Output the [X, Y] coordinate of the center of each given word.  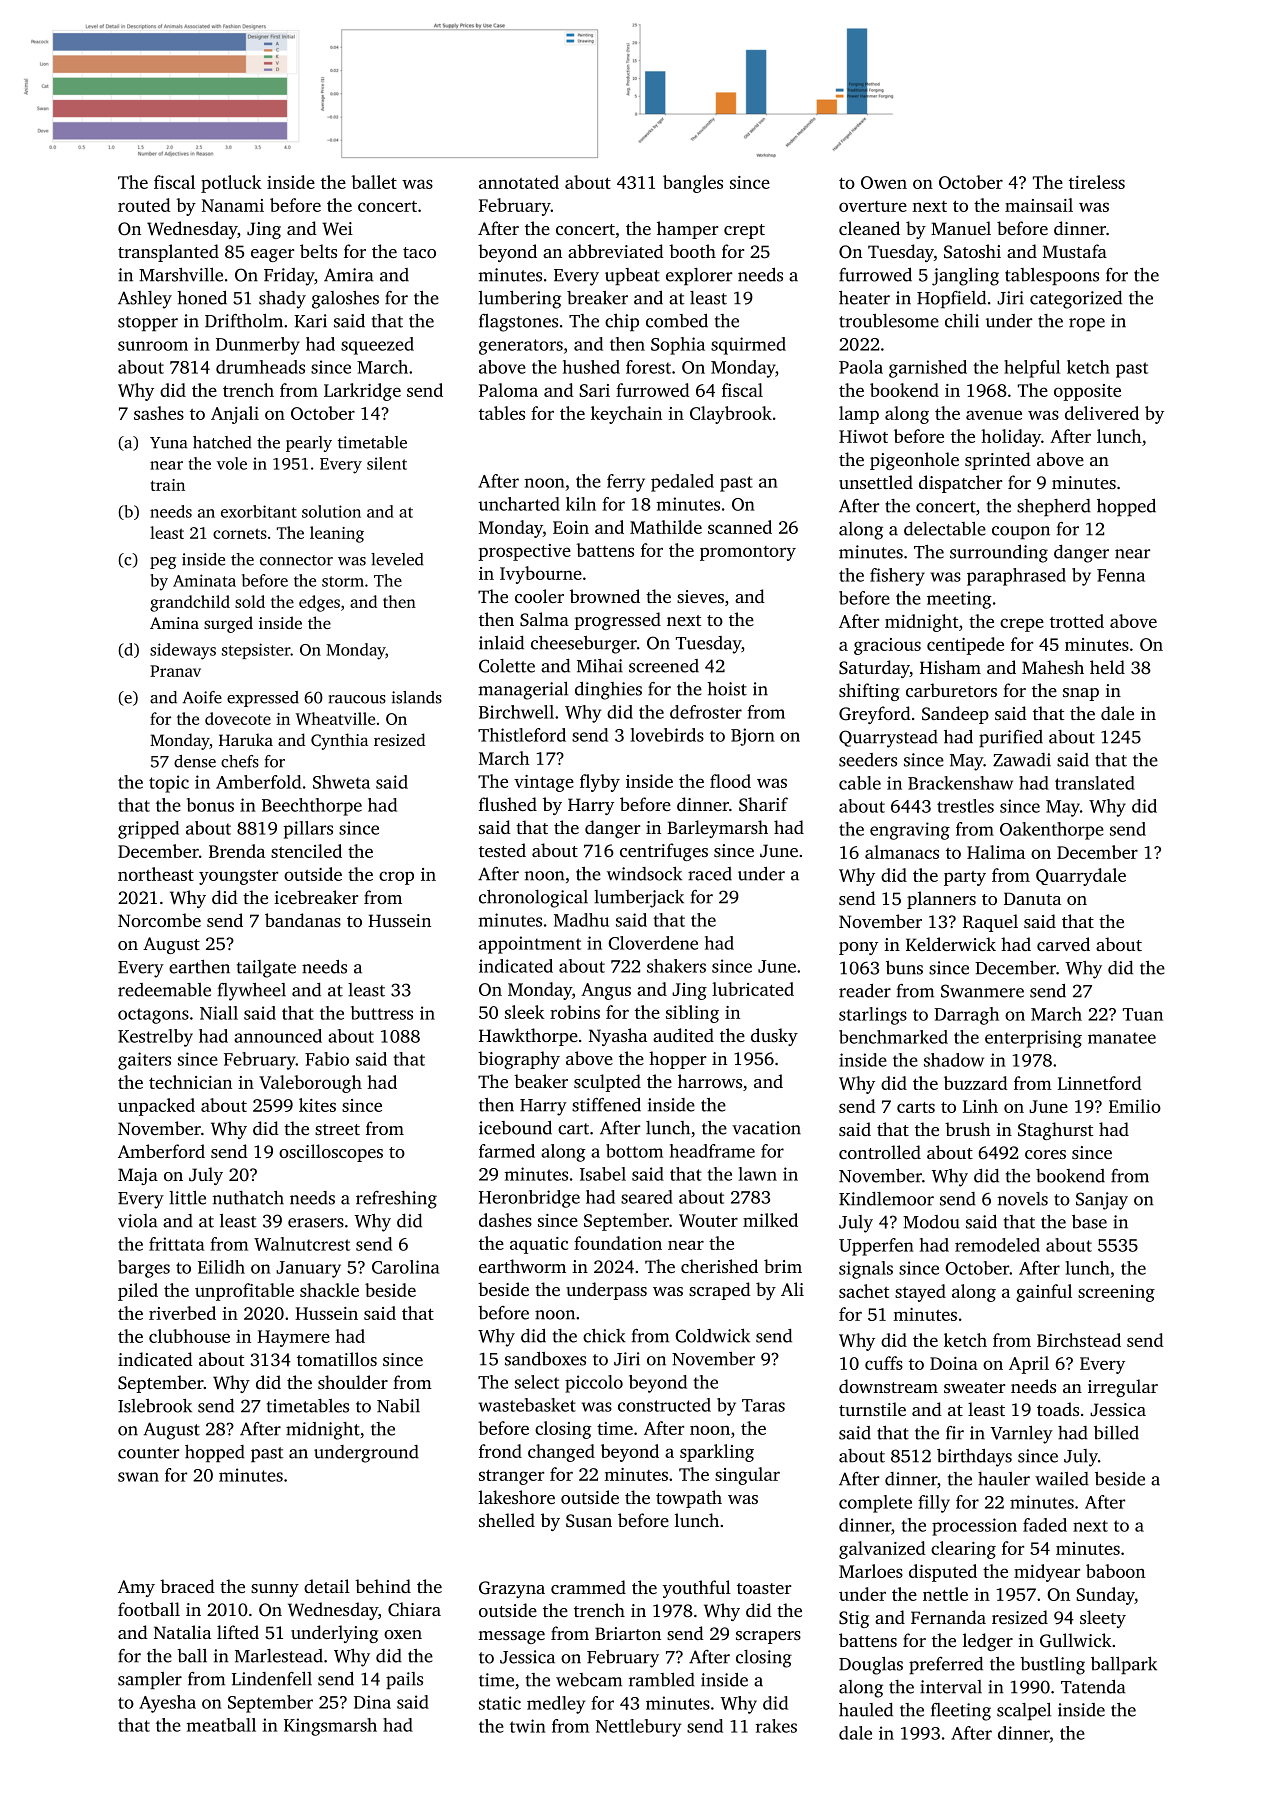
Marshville [181, 275]
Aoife [202, 697]
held [1107, 667]
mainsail [1039, 205]
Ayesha [167, 1704]
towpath [689, 1499]
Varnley [1022, 1435]
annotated [519, 182]
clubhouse [189, 1336]
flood [730, 781]
